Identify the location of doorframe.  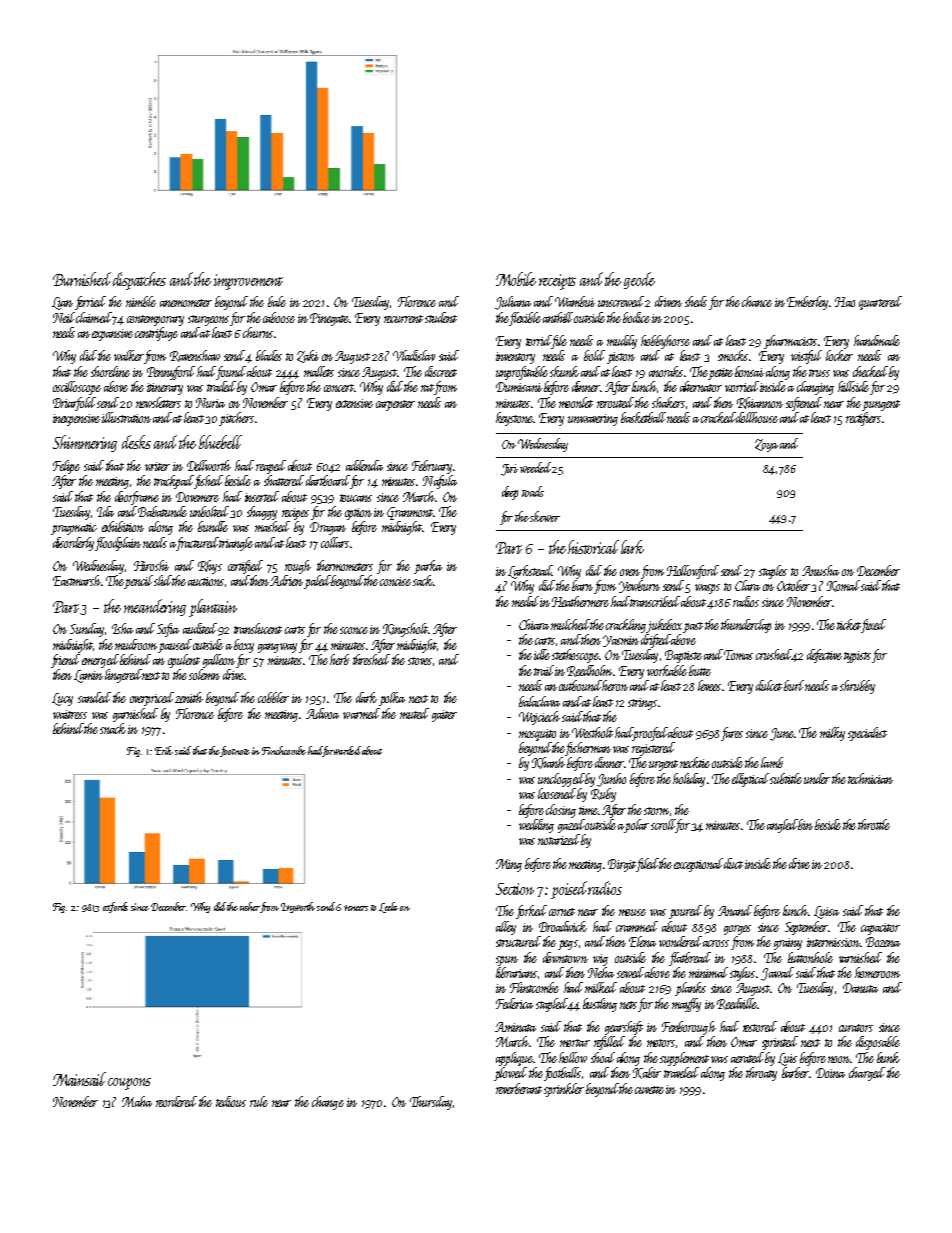
(137, 498).
